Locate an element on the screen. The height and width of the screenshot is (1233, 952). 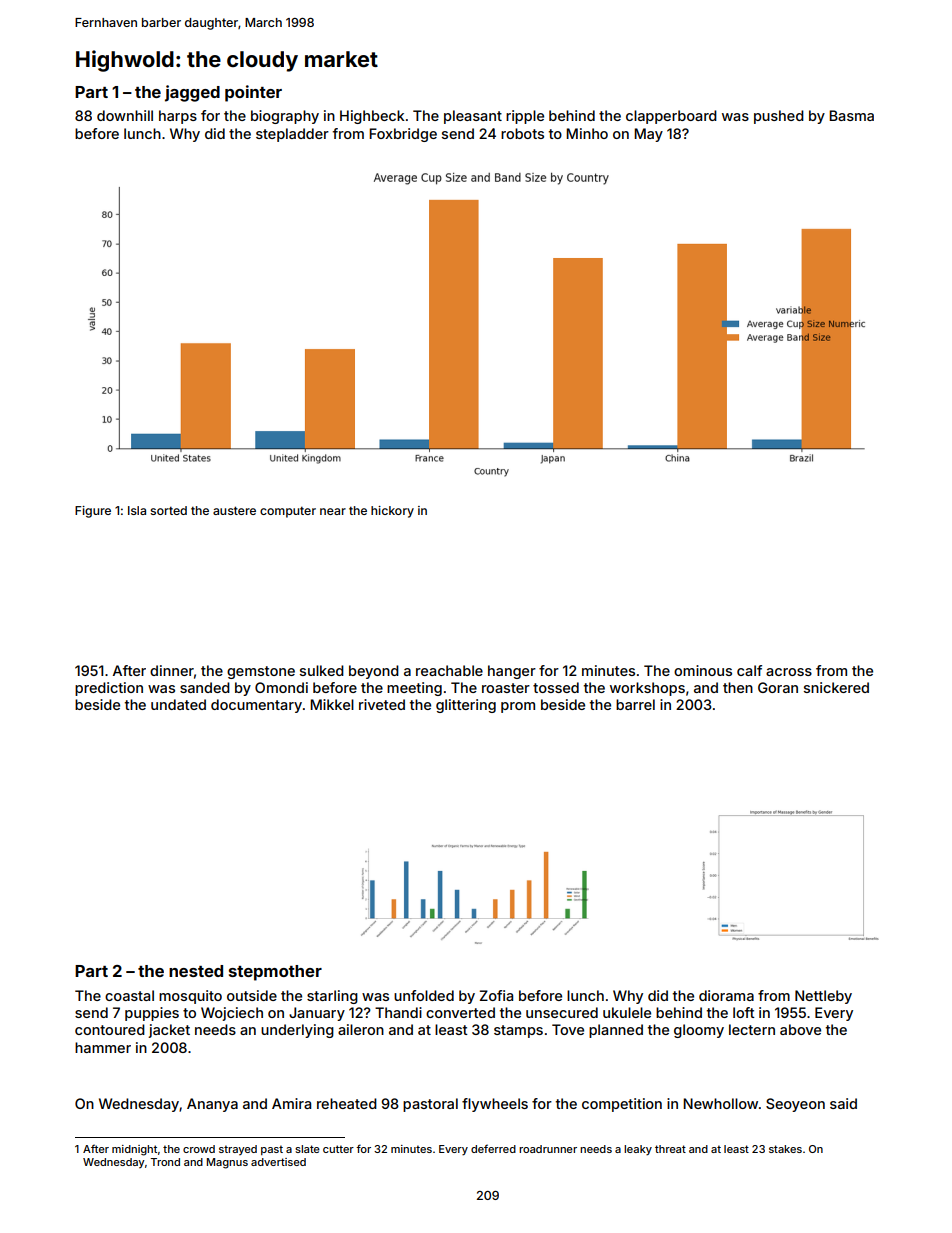
Nettleby is located at coordinates (823, 997).
